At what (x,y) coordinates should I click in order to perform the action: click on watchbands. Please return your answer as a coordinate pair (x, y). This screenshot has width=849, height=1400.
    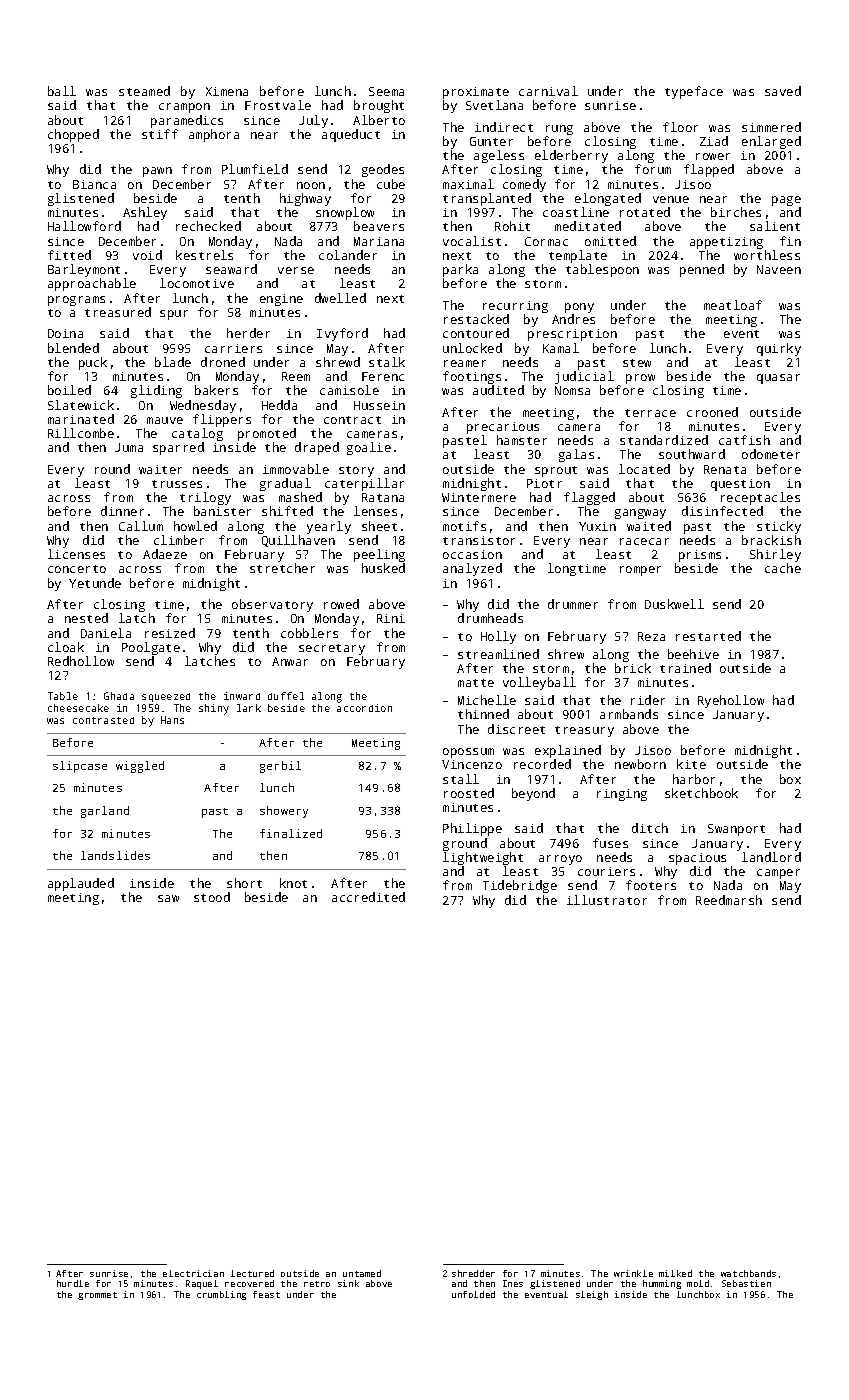
    Looking at the image, I should click on (748, 1273).
